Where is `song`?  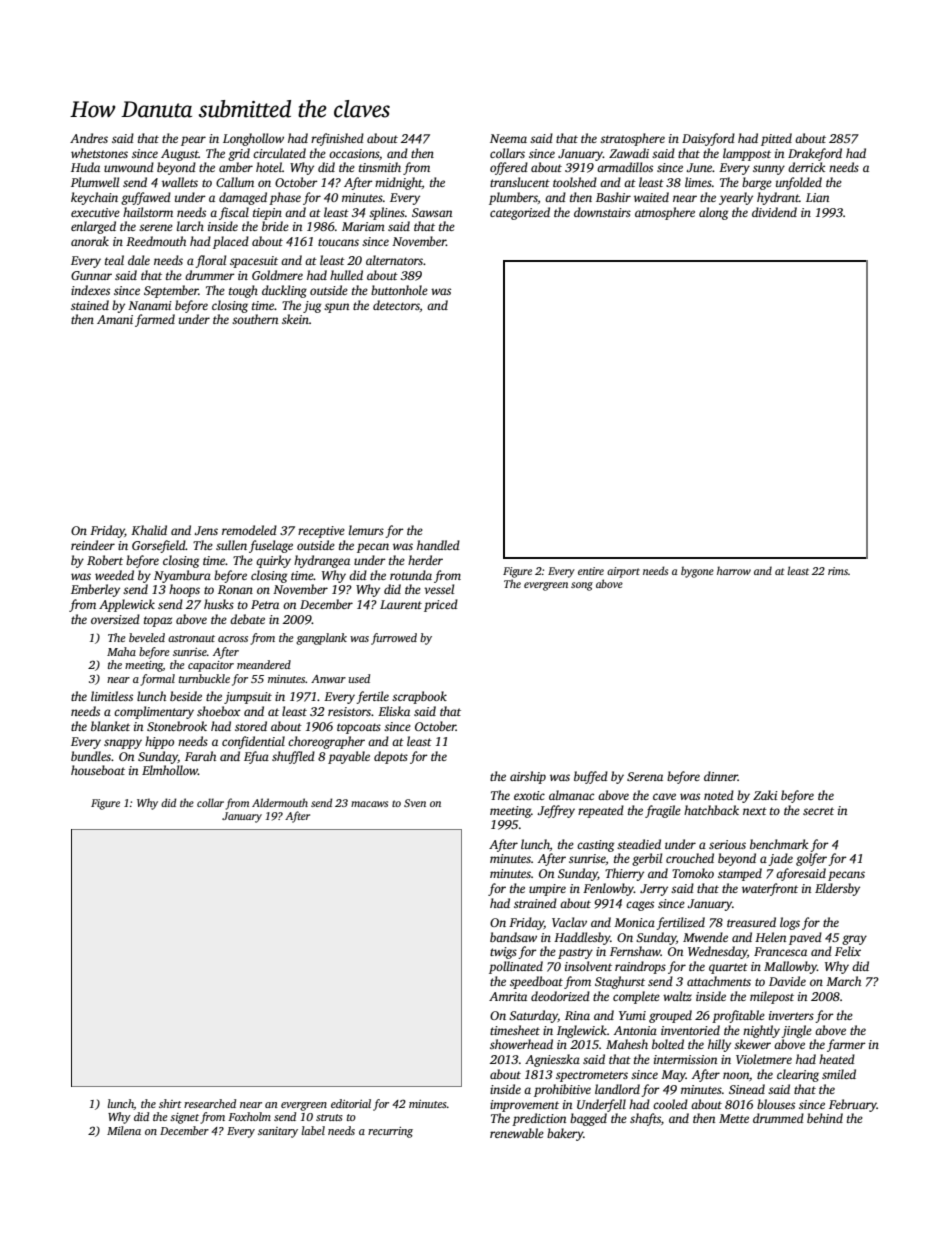 song is located at coordinates (582, 586).
